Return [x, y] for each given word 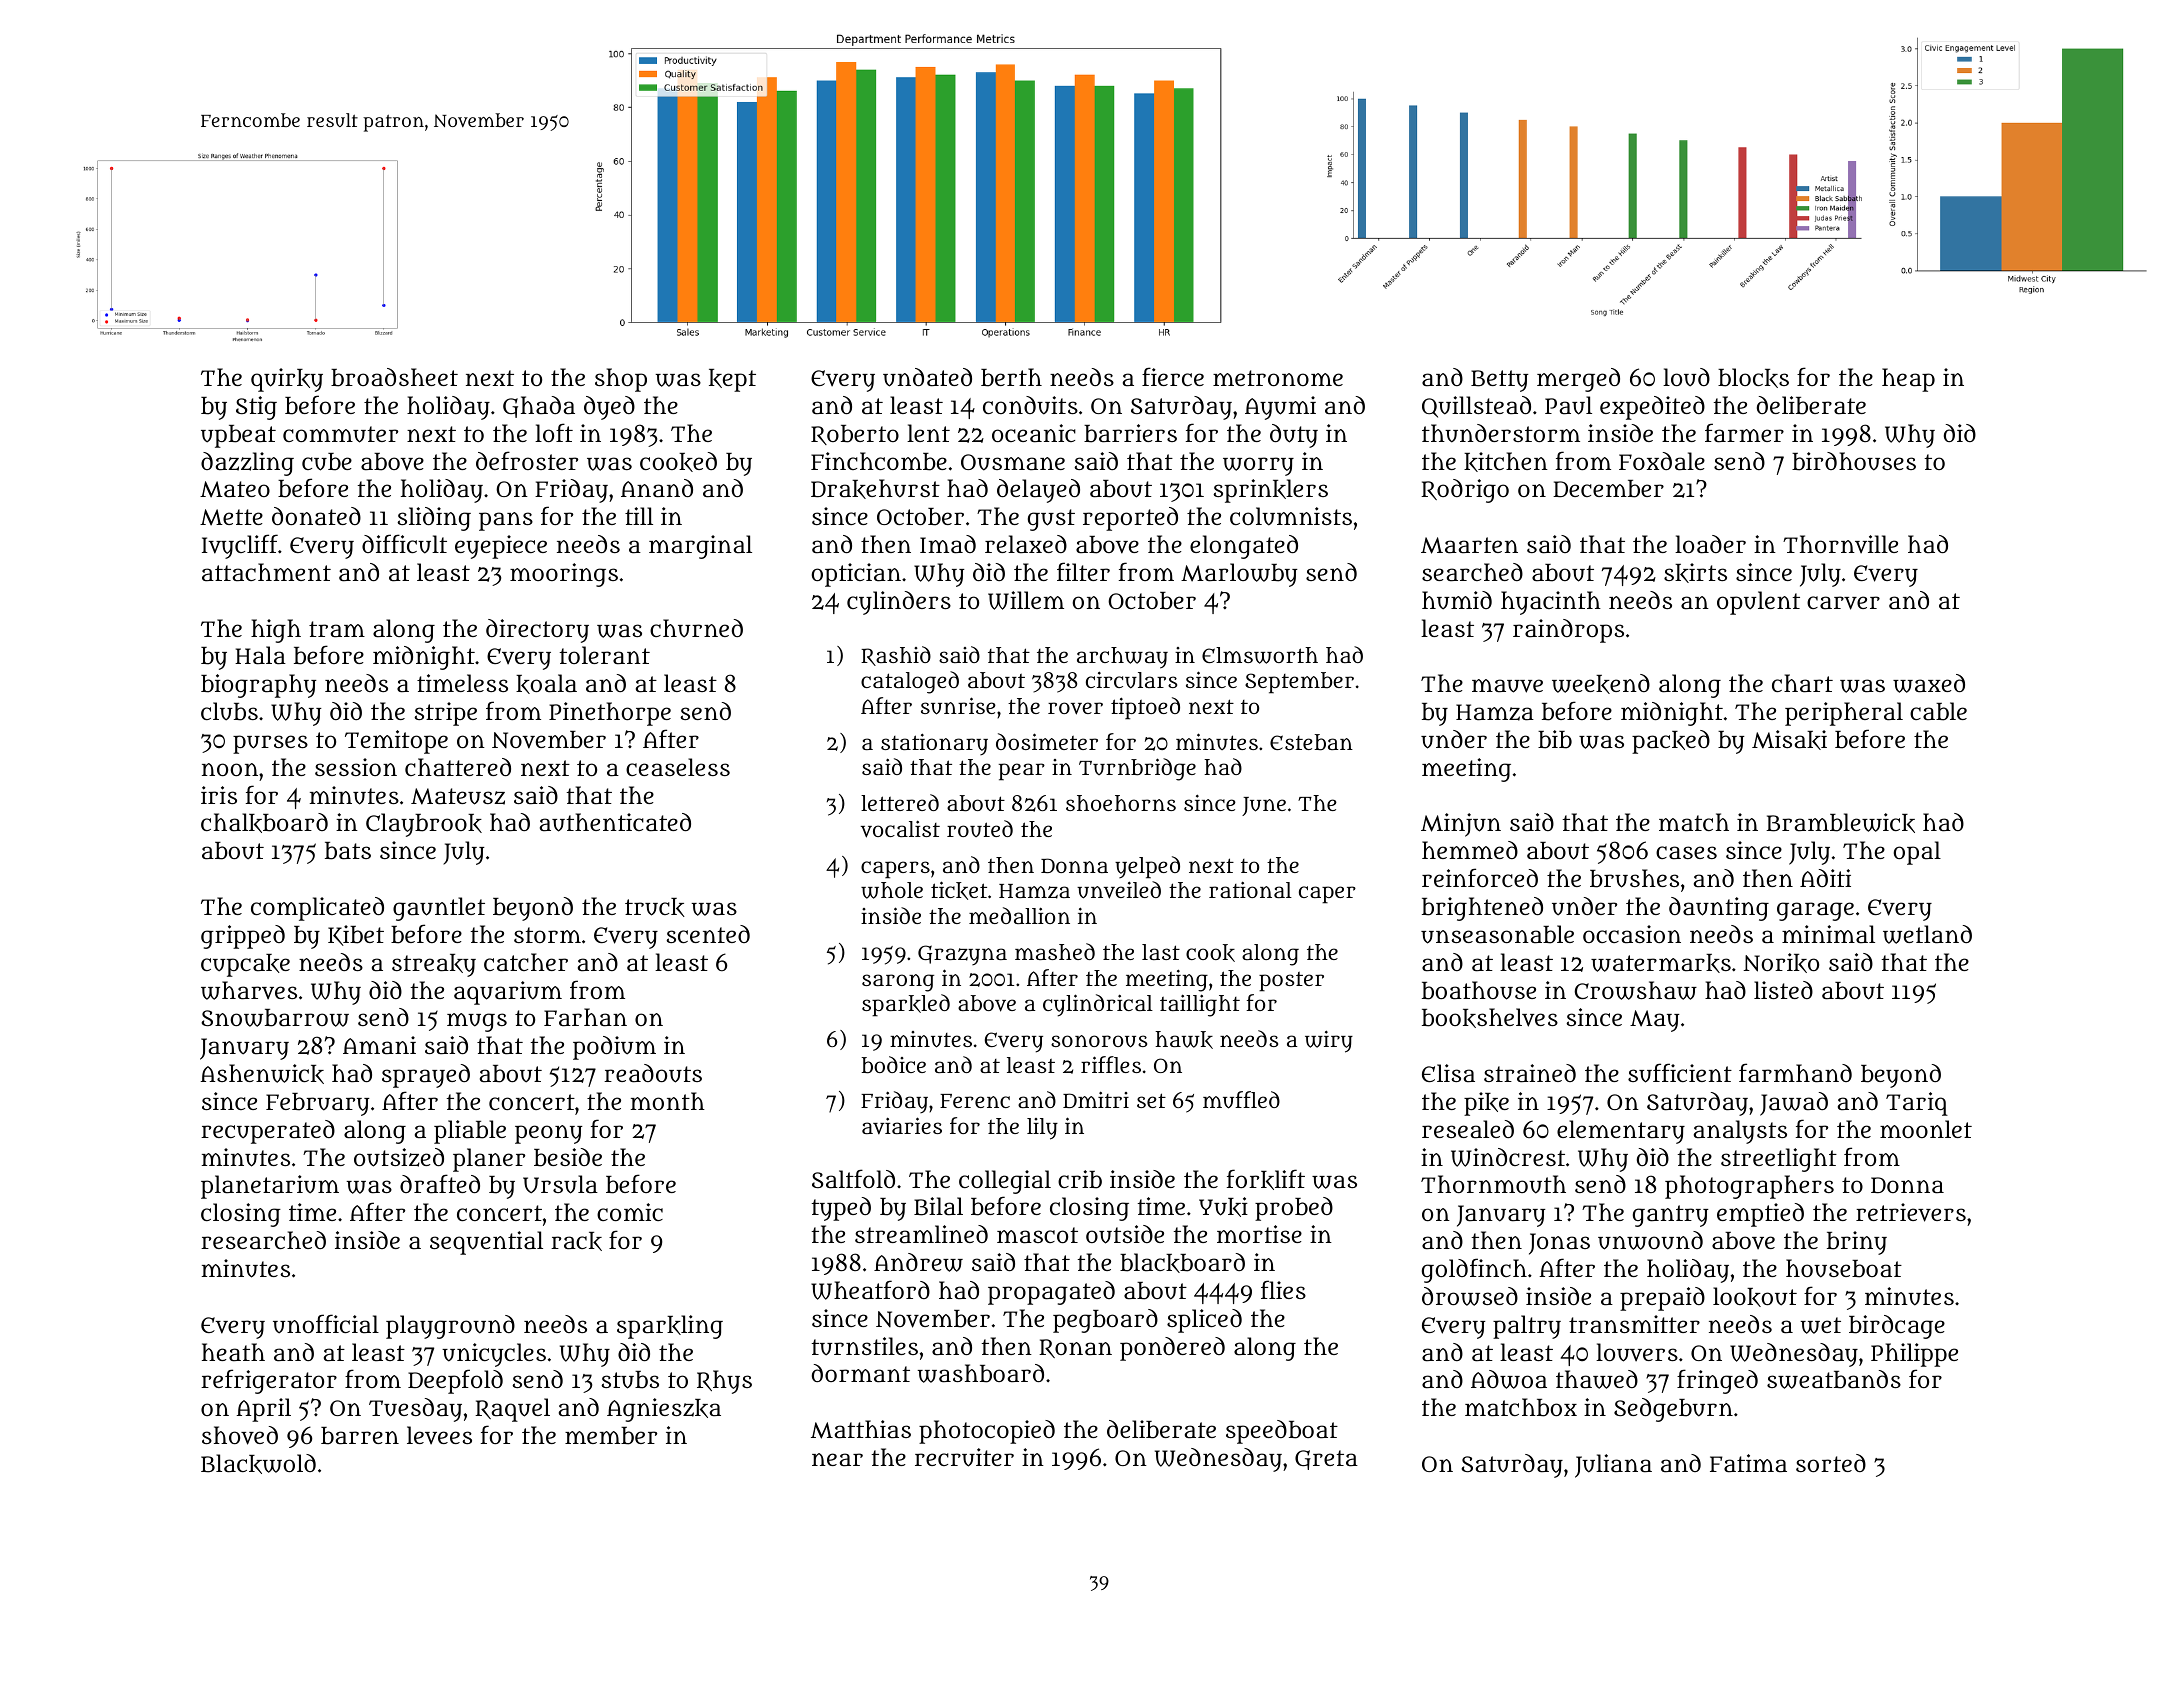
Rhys [724, 1382]
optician [856, 575]
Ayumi [1280, 408]
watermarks [1661, 963]
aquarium [508, 993]
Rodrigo [1465, 491]
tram [337, 629]
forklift [1266, 1179]
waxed [1929, 683]
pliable [470, 1132]
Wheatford [870, 1290]
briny [1857, 1243]
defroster [527, 460]
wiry [1329, 1041]
